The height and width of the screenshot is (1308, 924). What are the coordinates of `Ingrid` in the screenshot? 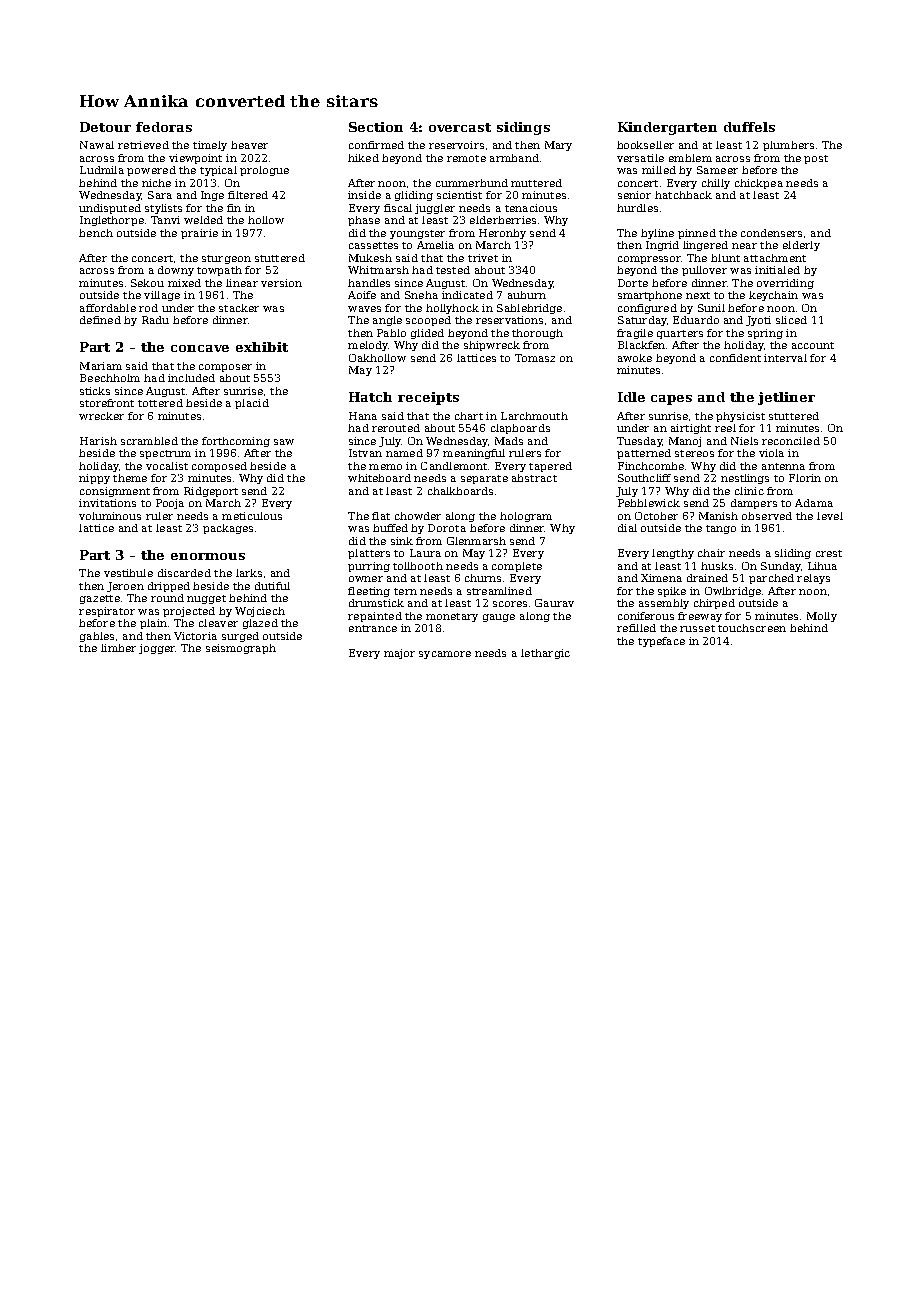 It's located at (662, 246).
